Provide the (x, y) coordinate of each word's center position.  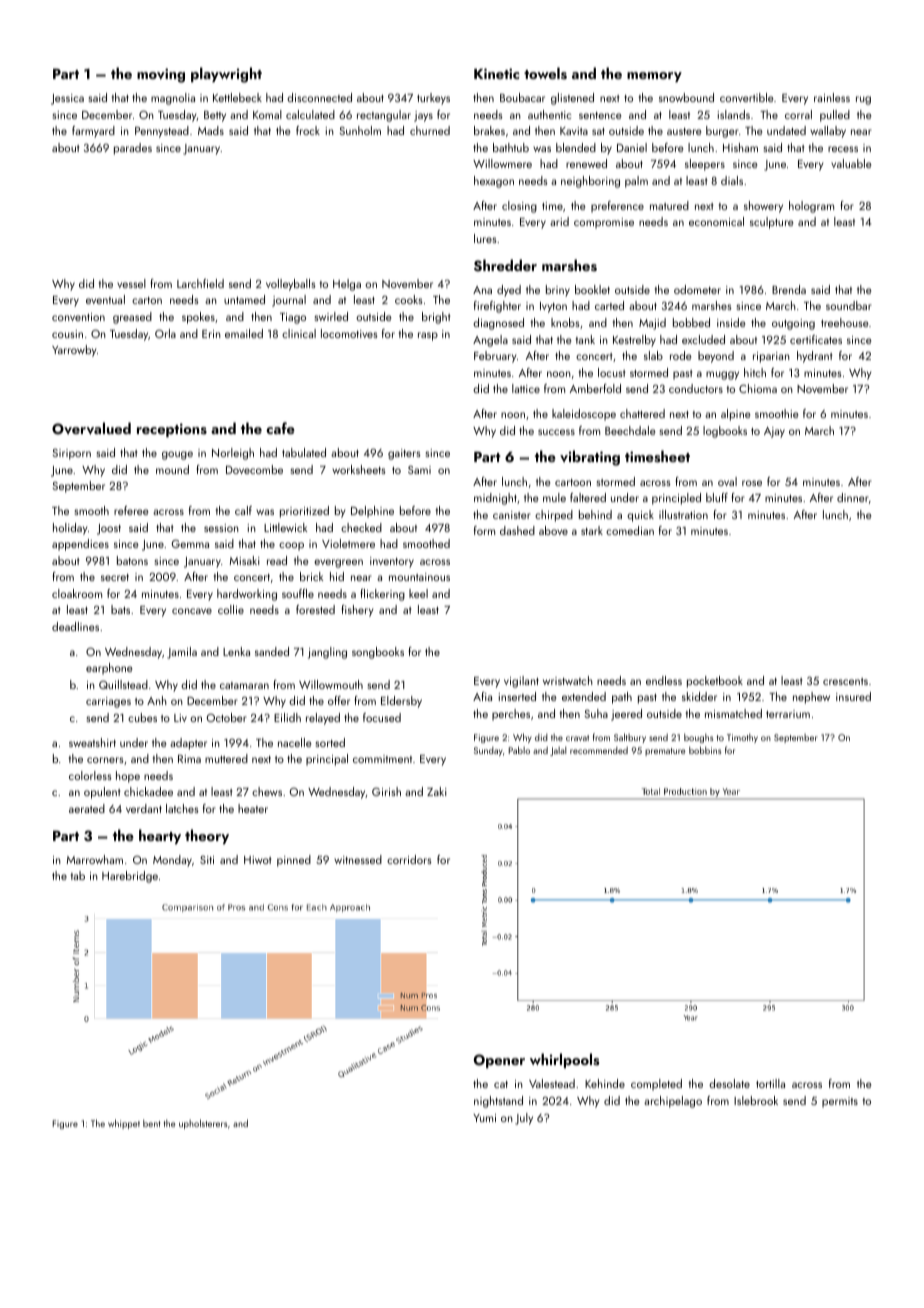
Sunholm (360, 130)
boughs (698, 738)
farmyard (93, 132)
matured (669, 205)
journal (289, 301)
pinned (294, 861)
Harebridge (130, 877)
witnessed (358, 859)
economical (716, 221)
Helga (347, 285)
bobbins (705, 750)
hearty (160, 836)
